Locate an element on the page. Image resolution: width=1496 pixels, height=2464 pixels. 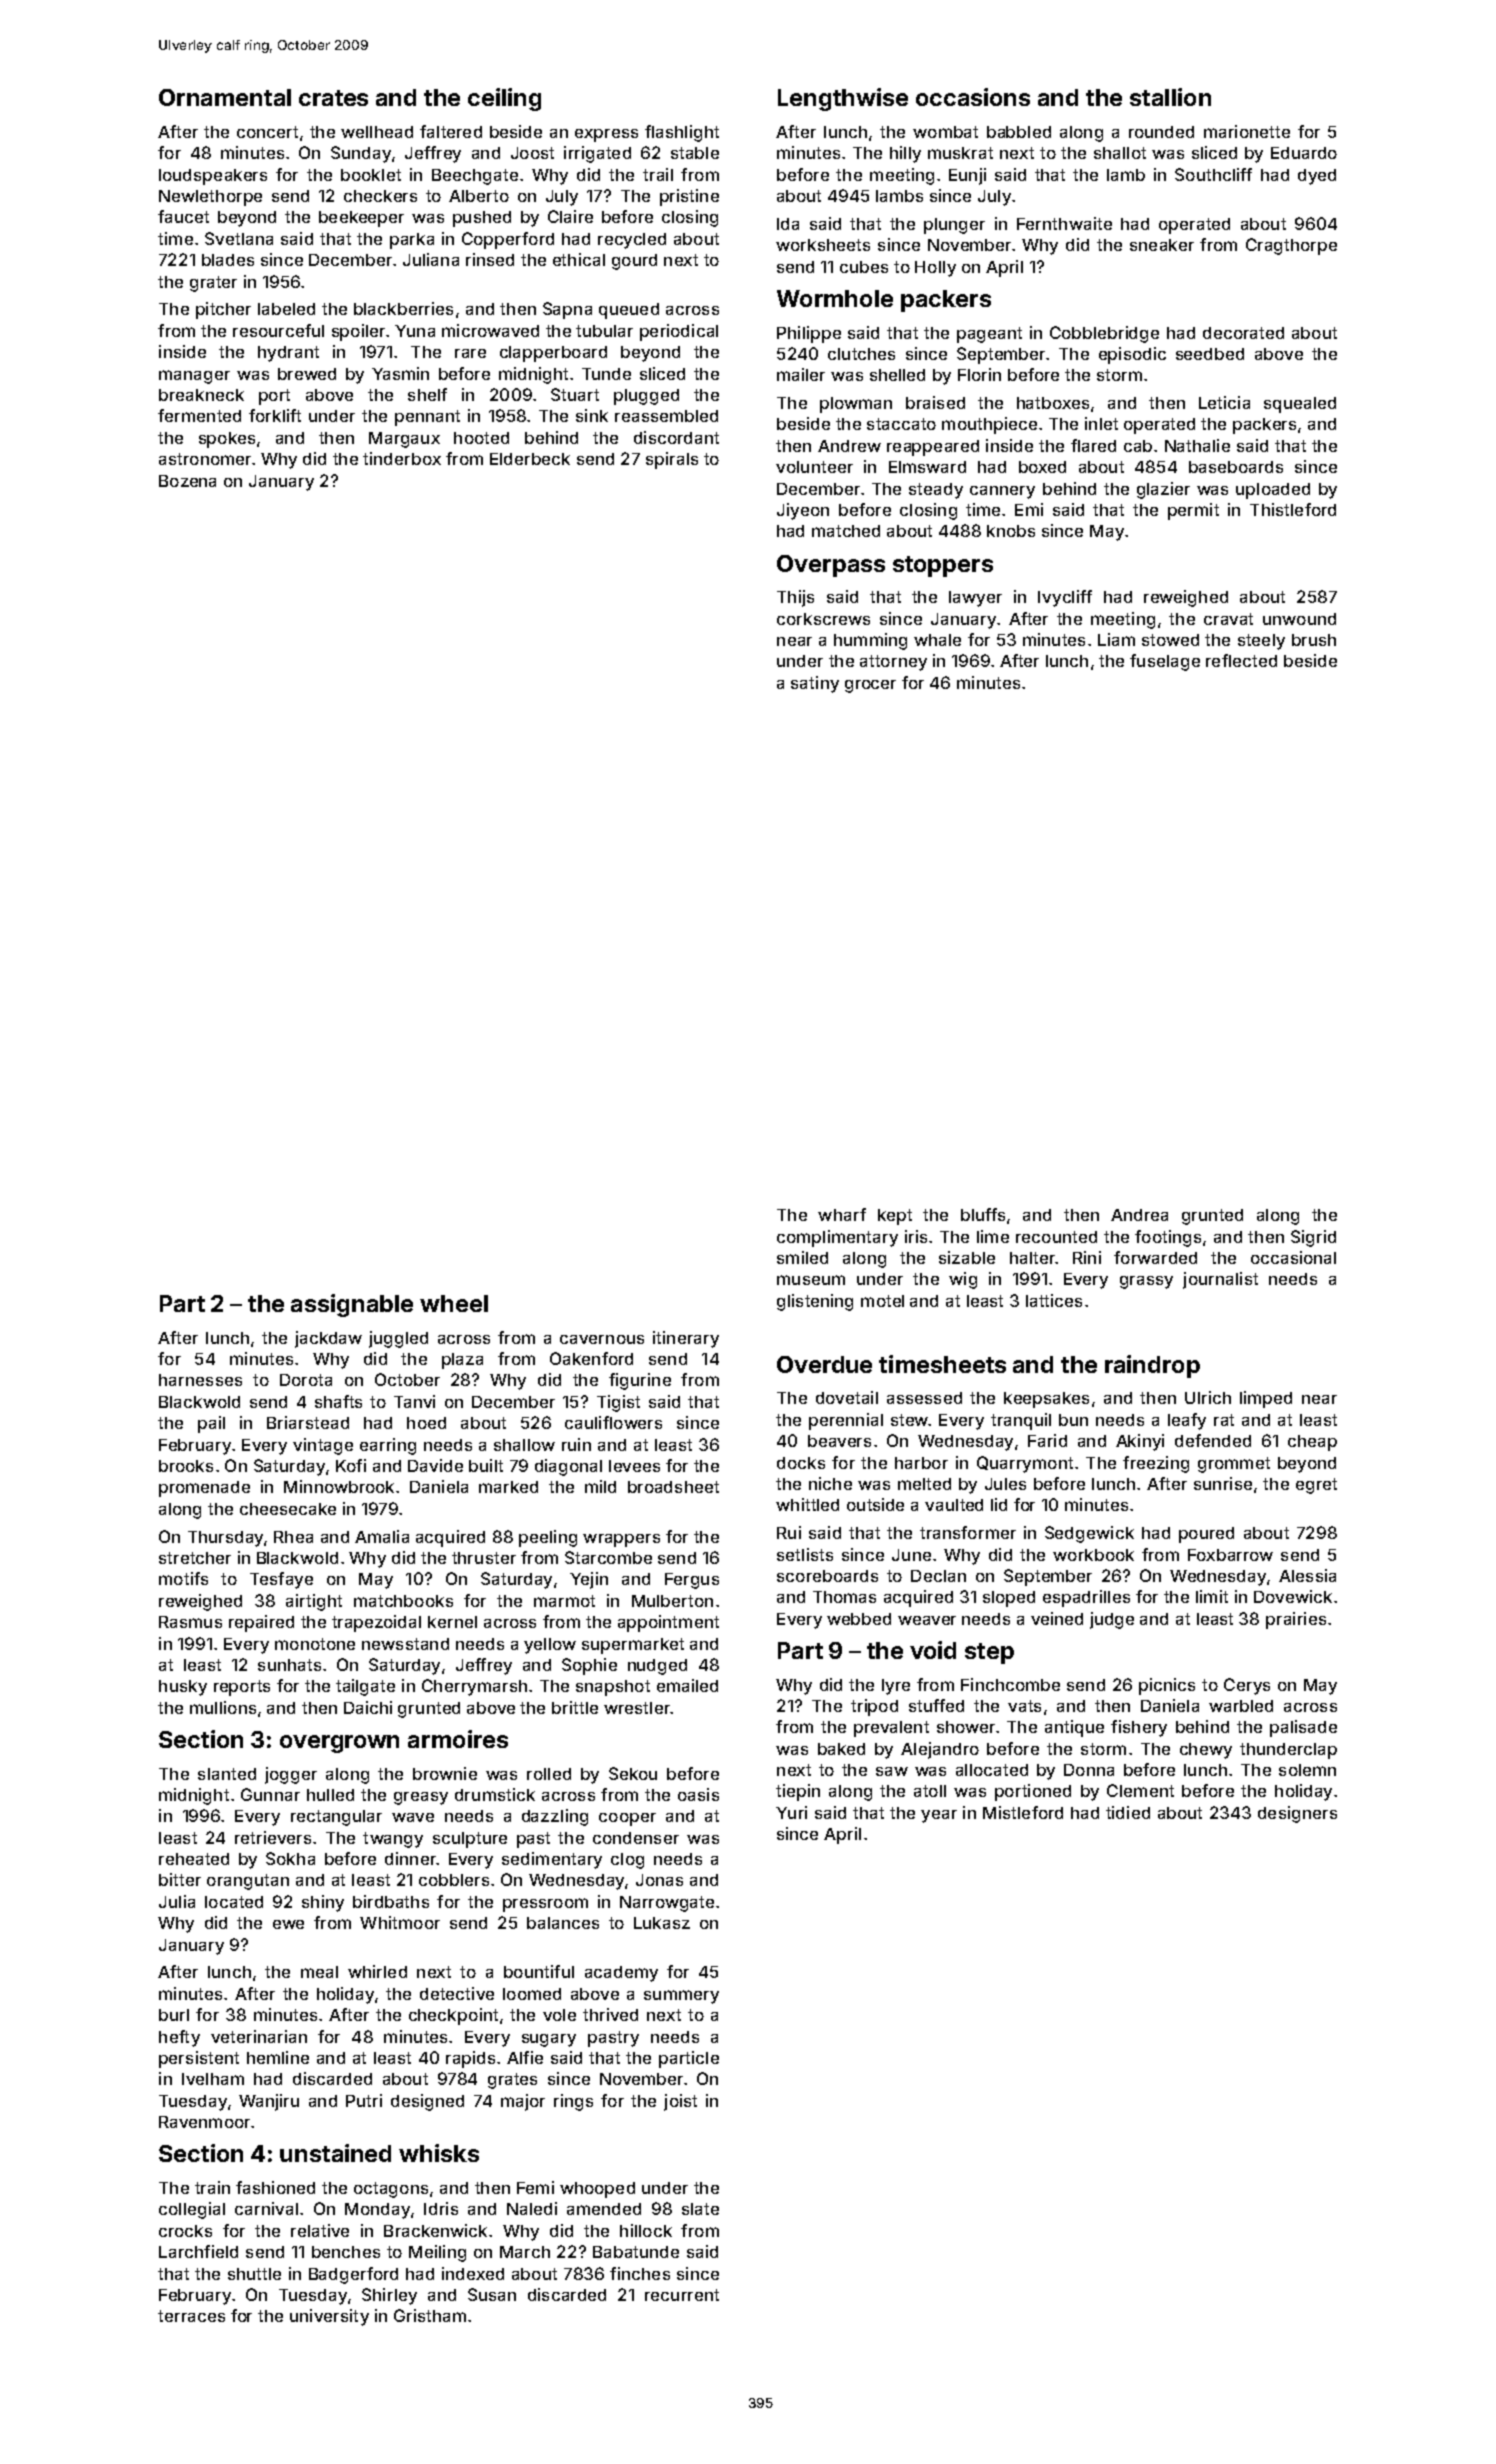
Bozena is located at coordinates (187, 481).
